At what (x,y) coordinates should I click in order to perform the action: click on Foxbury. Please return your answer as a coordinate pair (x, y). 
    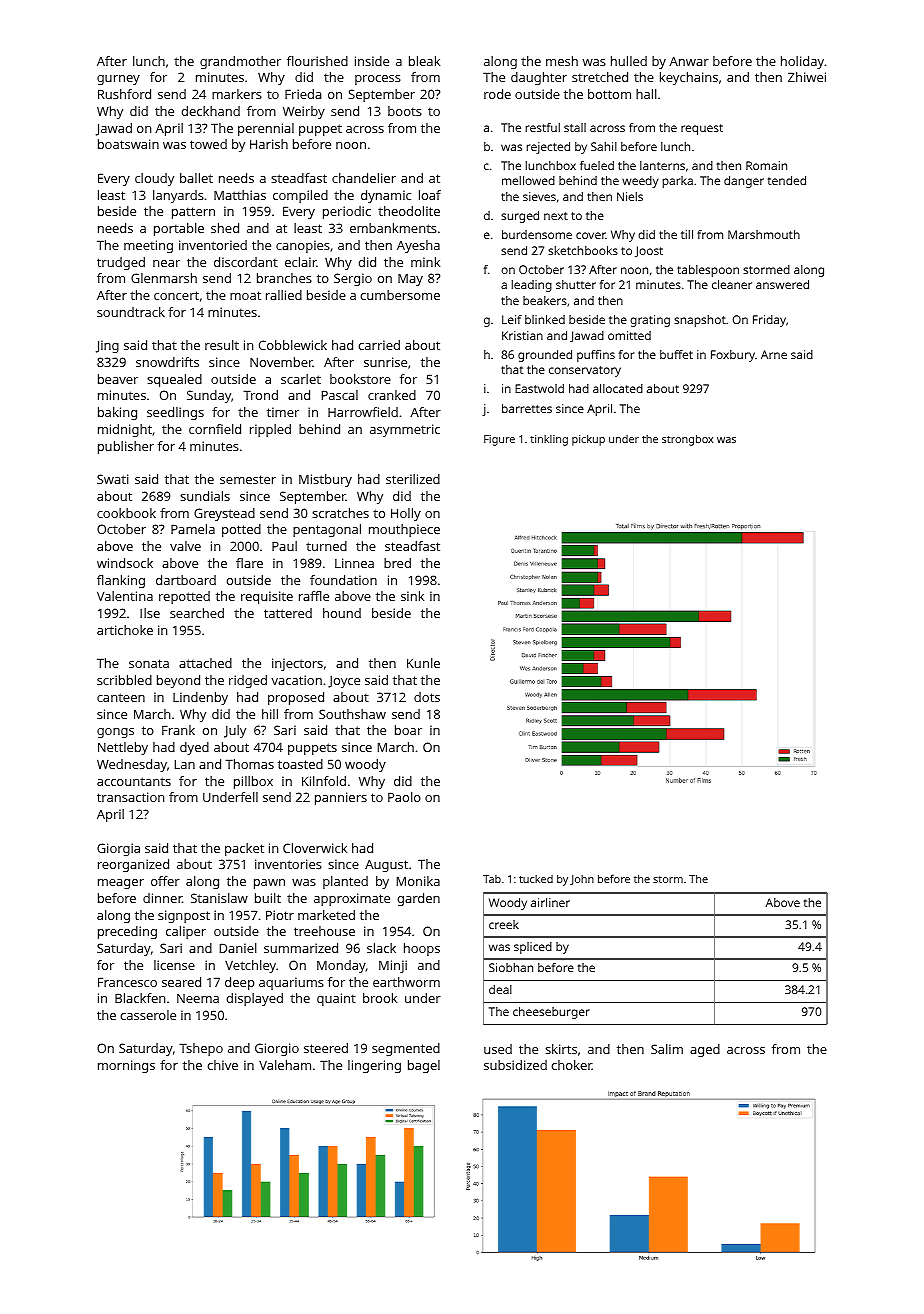
    Looking at the image, I should click on (733, 356).
